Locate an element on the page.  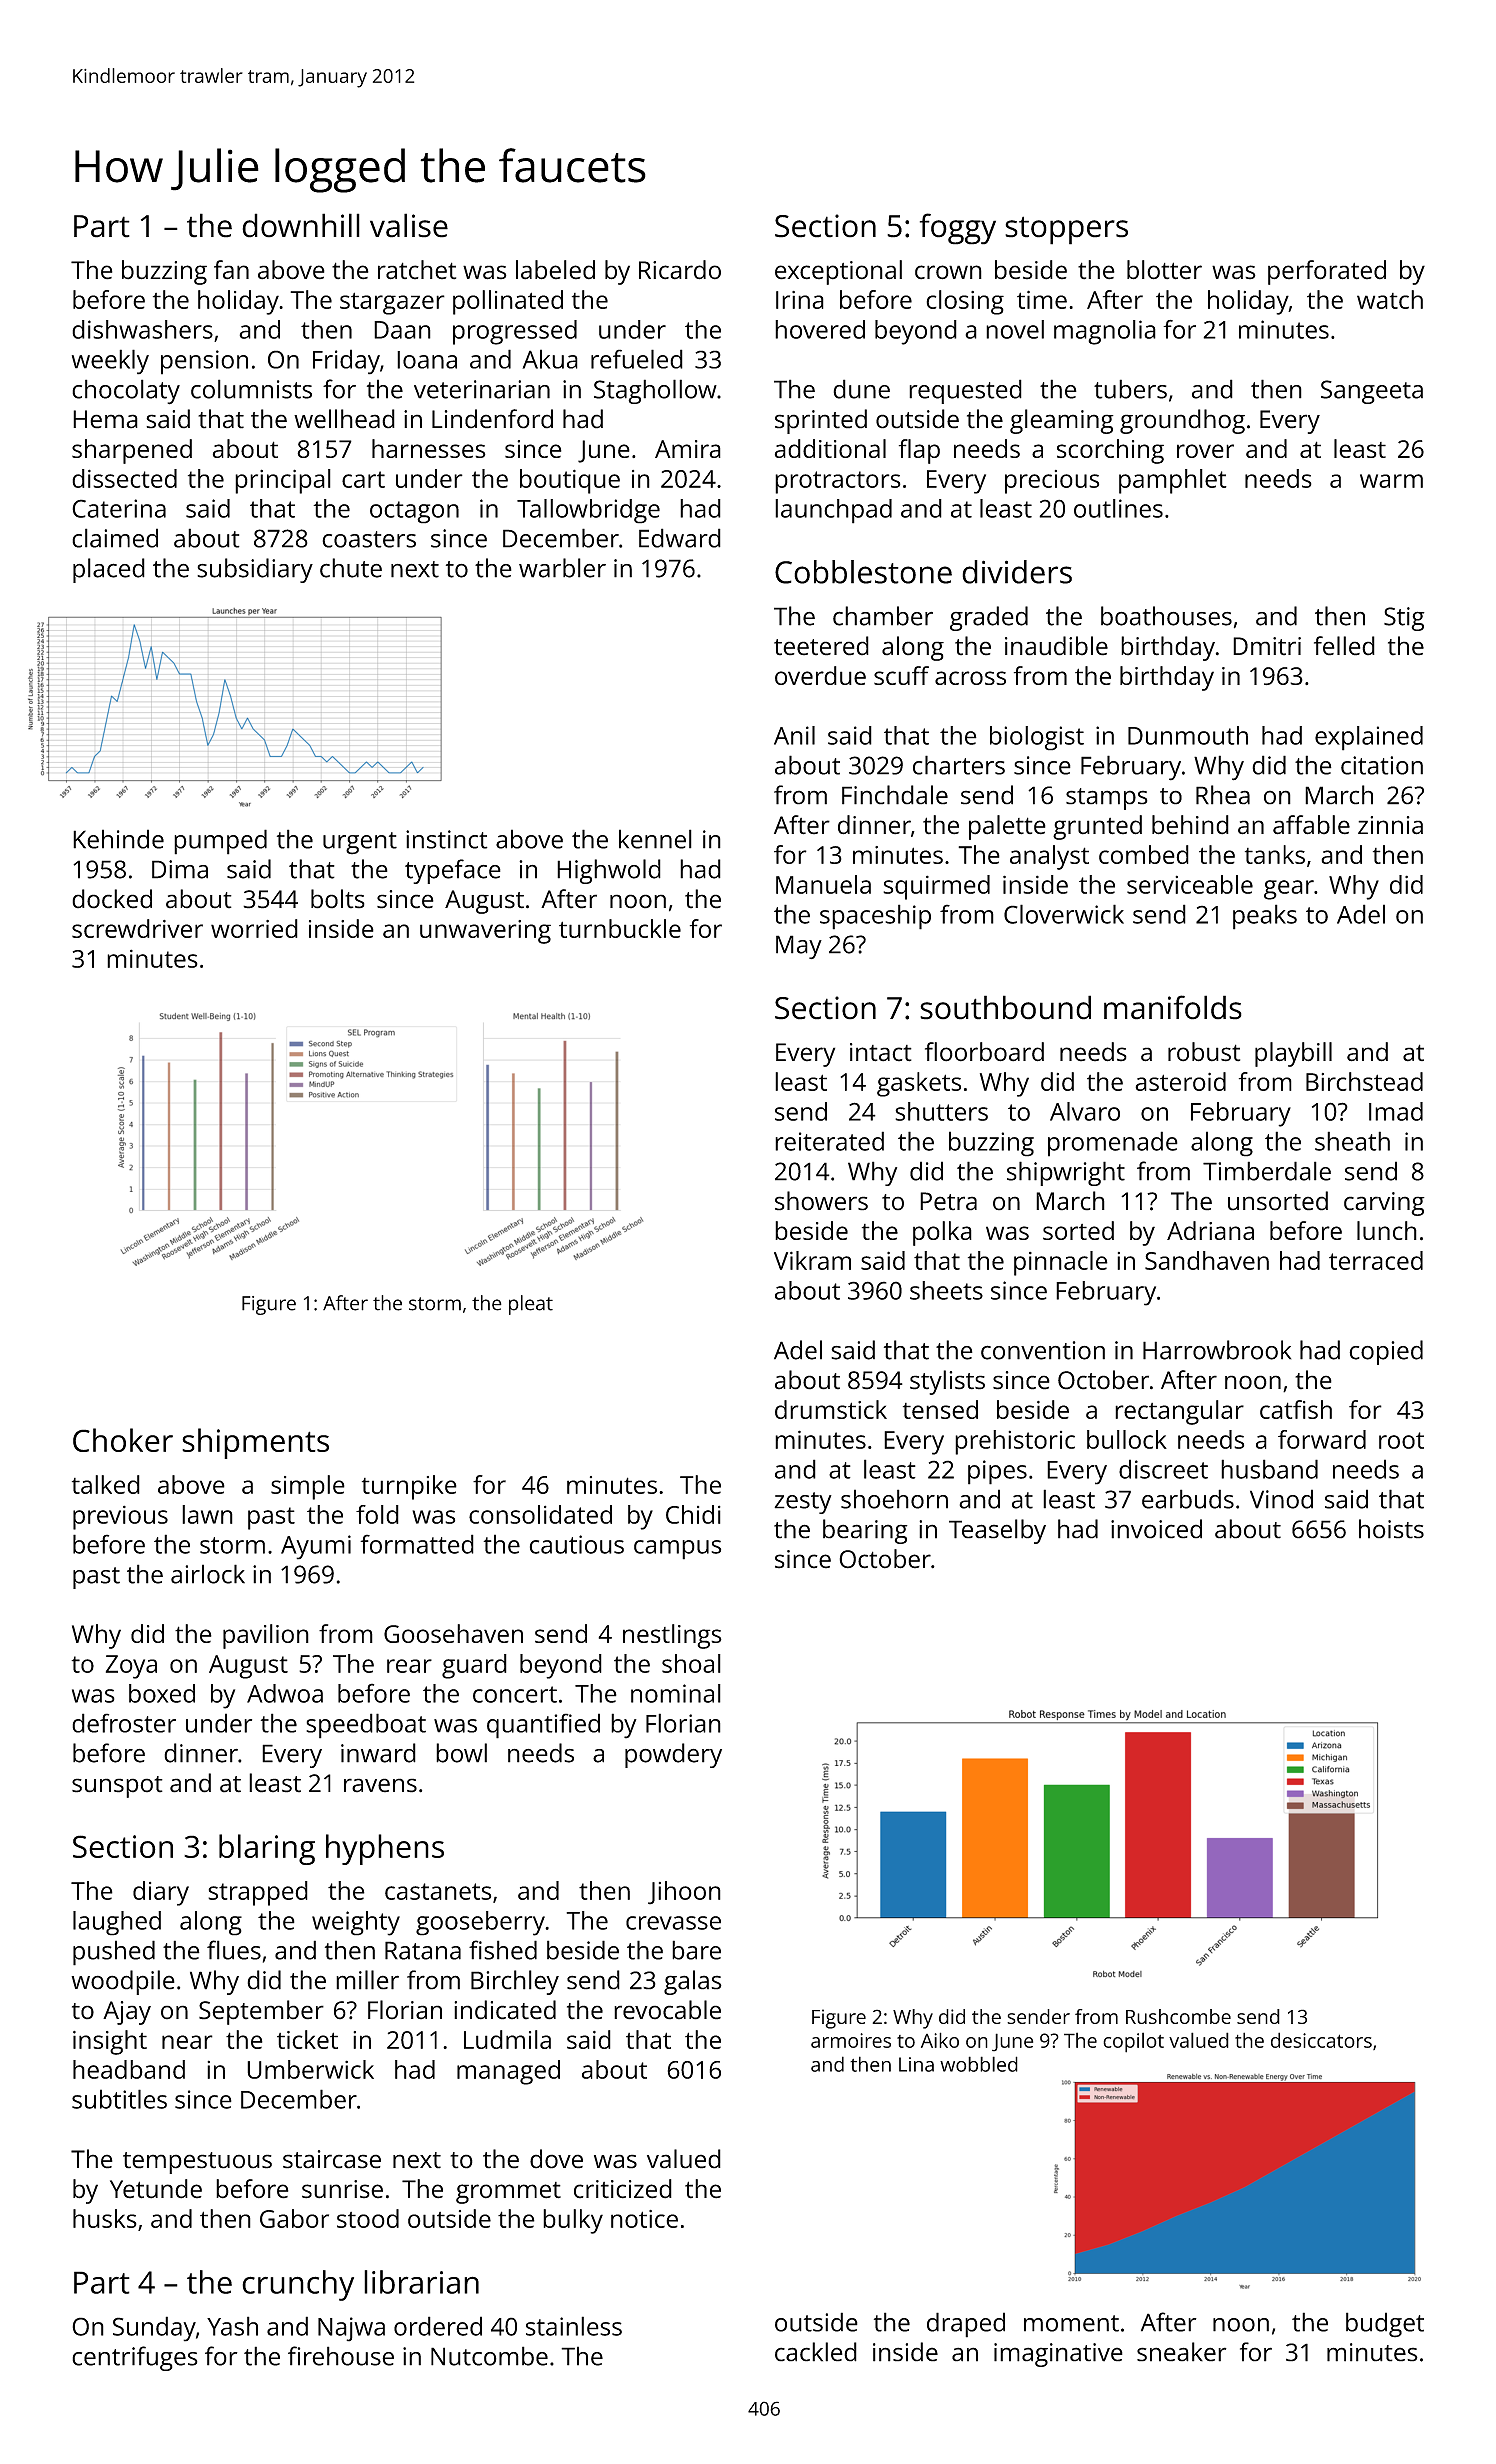
stamps is located at coordinates (1107, 799).
